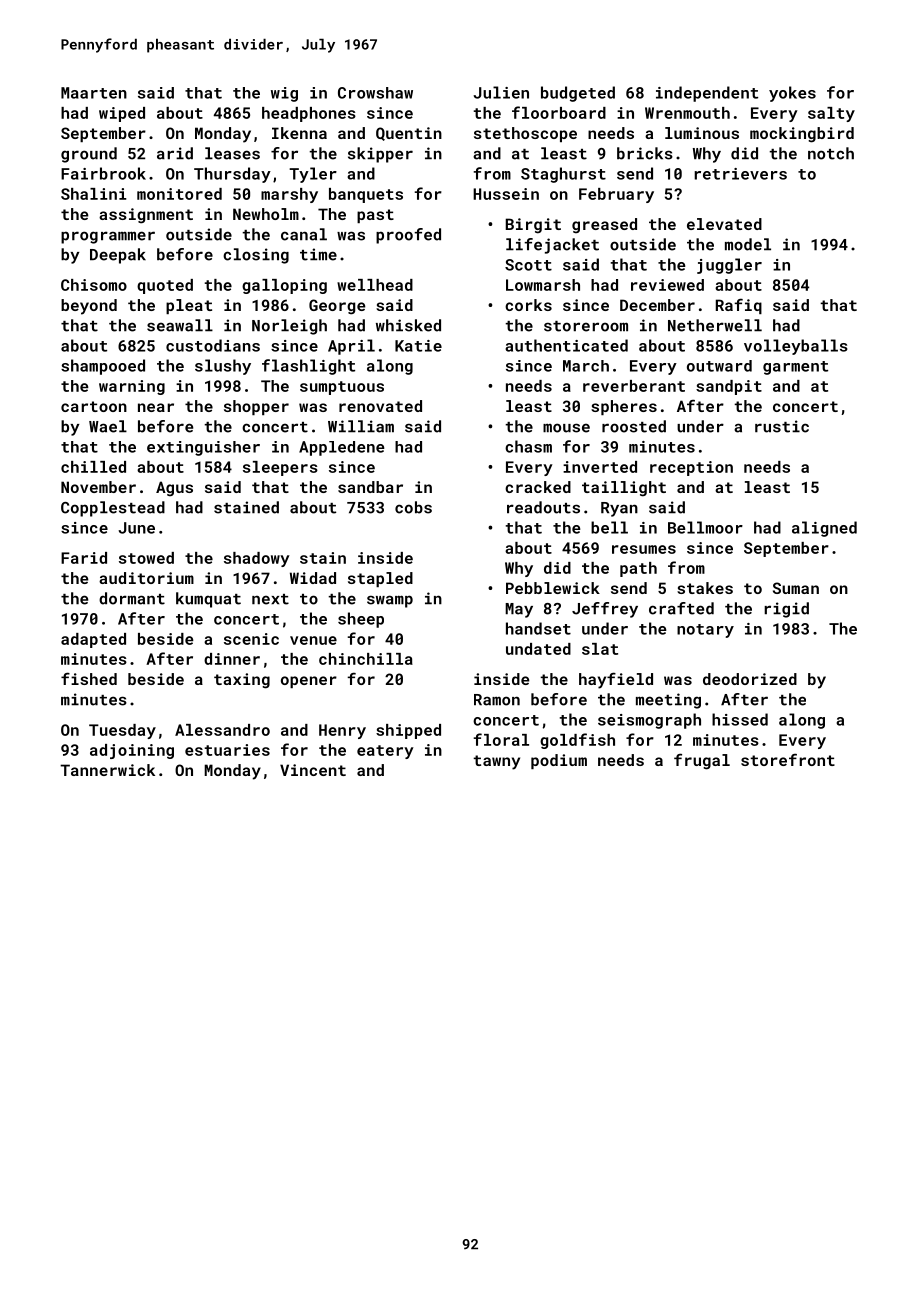 Image resolution: width=924 pixels, height=1308 pixels. What do you see at coordinates (289, 327) in the image?
I see `Norleigh` at bounding box center [289, 327].
